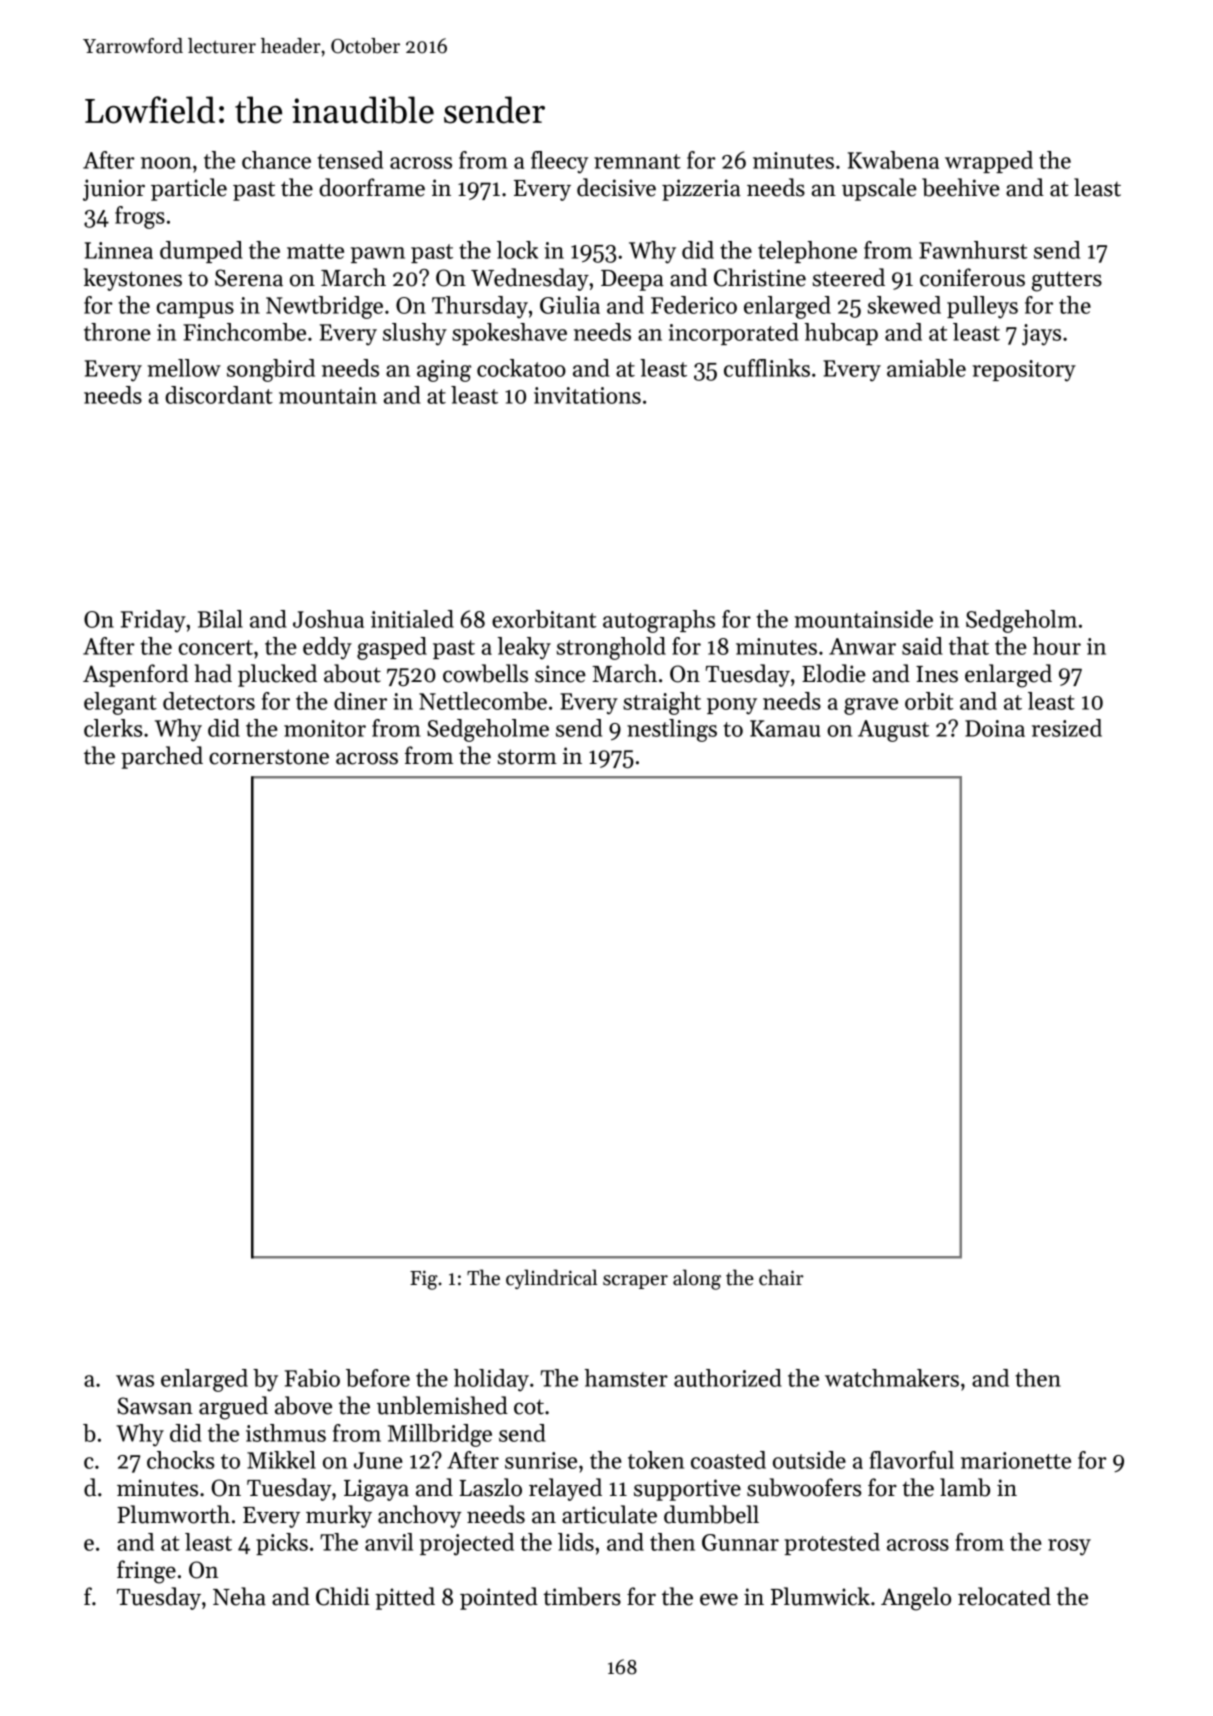  I want to click on chair, so click(781, 1277).
